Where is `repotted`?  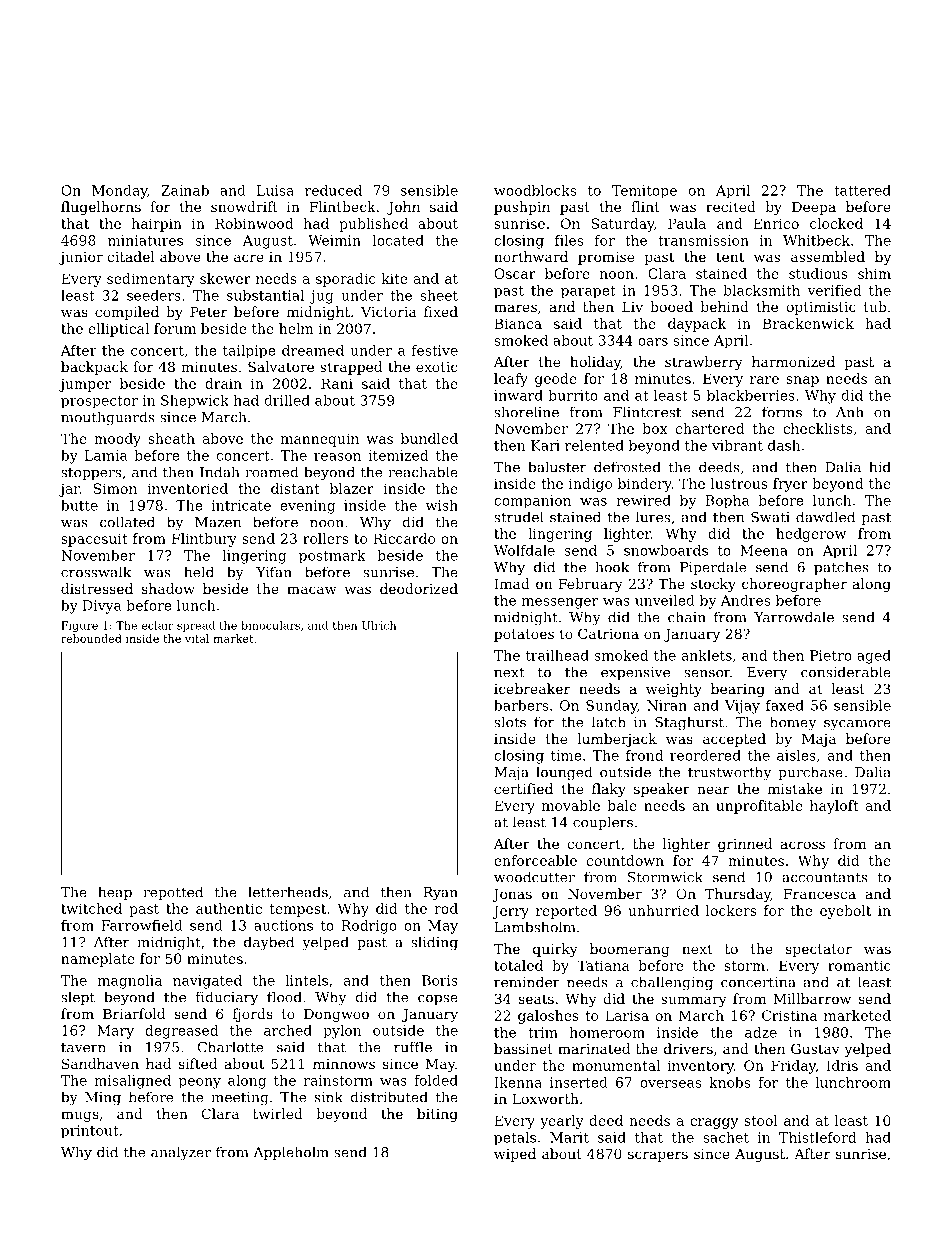
repotted is located at coordinates (173, 893).
